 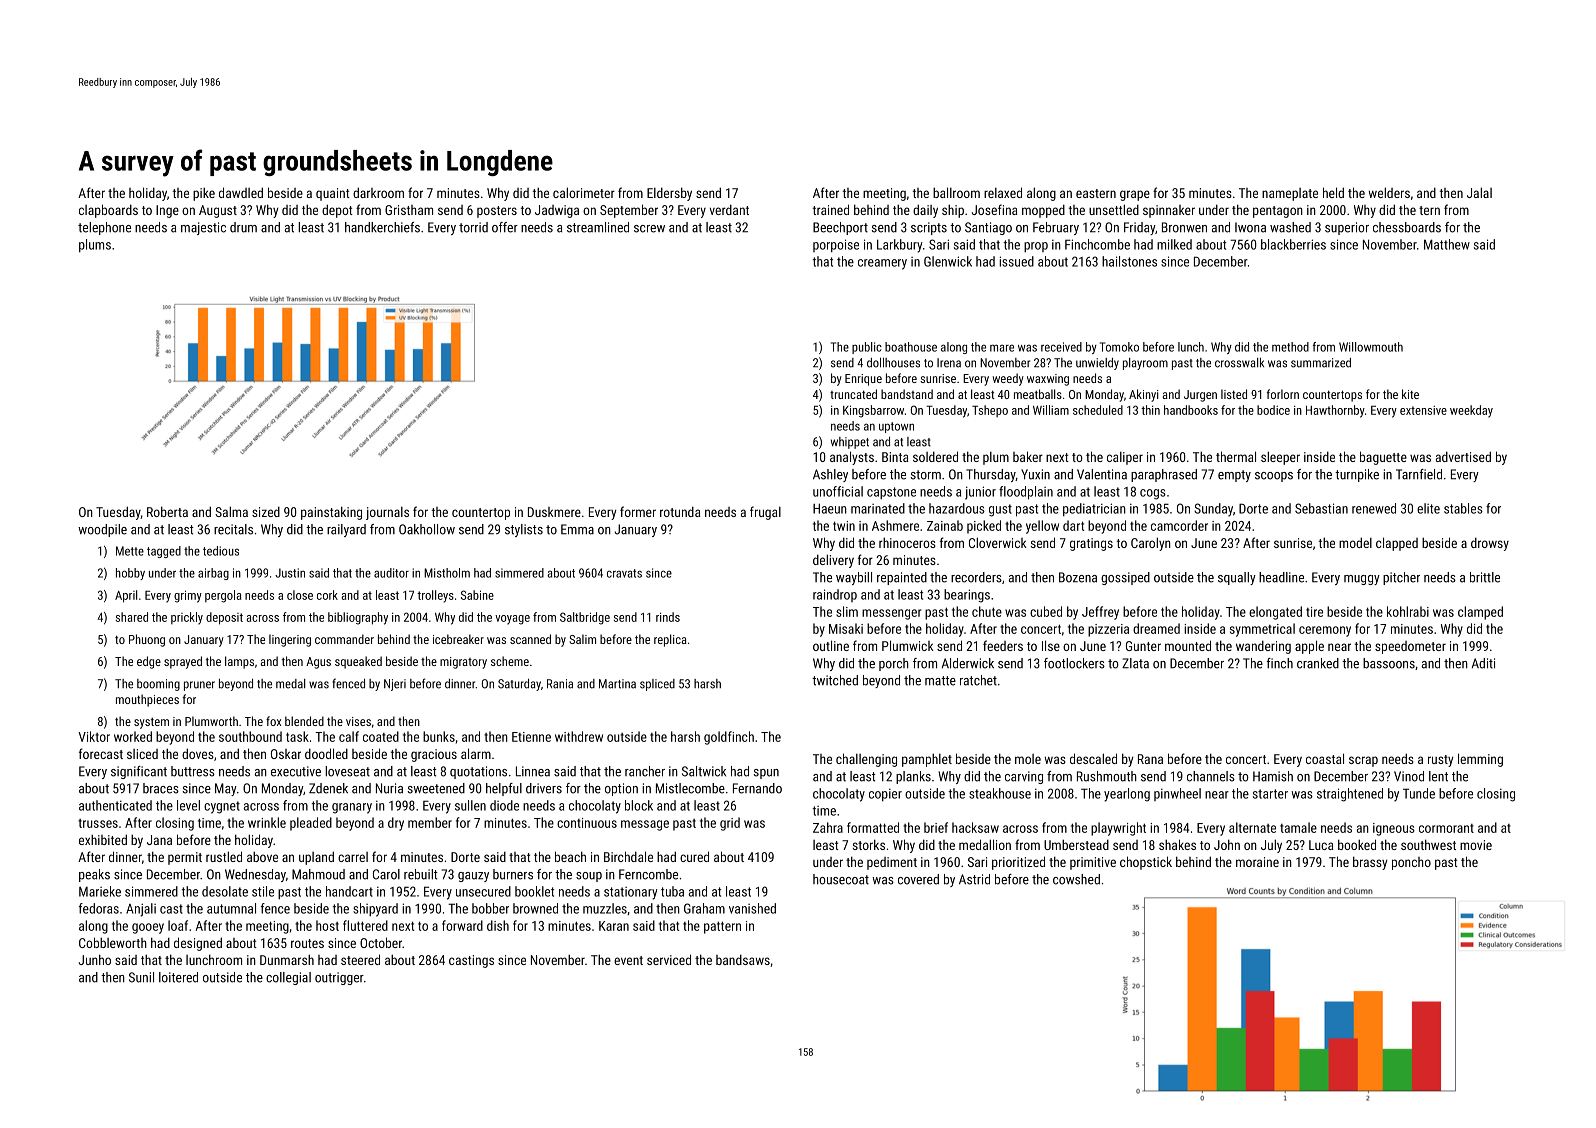 What do you see at coordinates (141, 977) in the image?
I see `Sunil` at bounding box center [141, 977].
